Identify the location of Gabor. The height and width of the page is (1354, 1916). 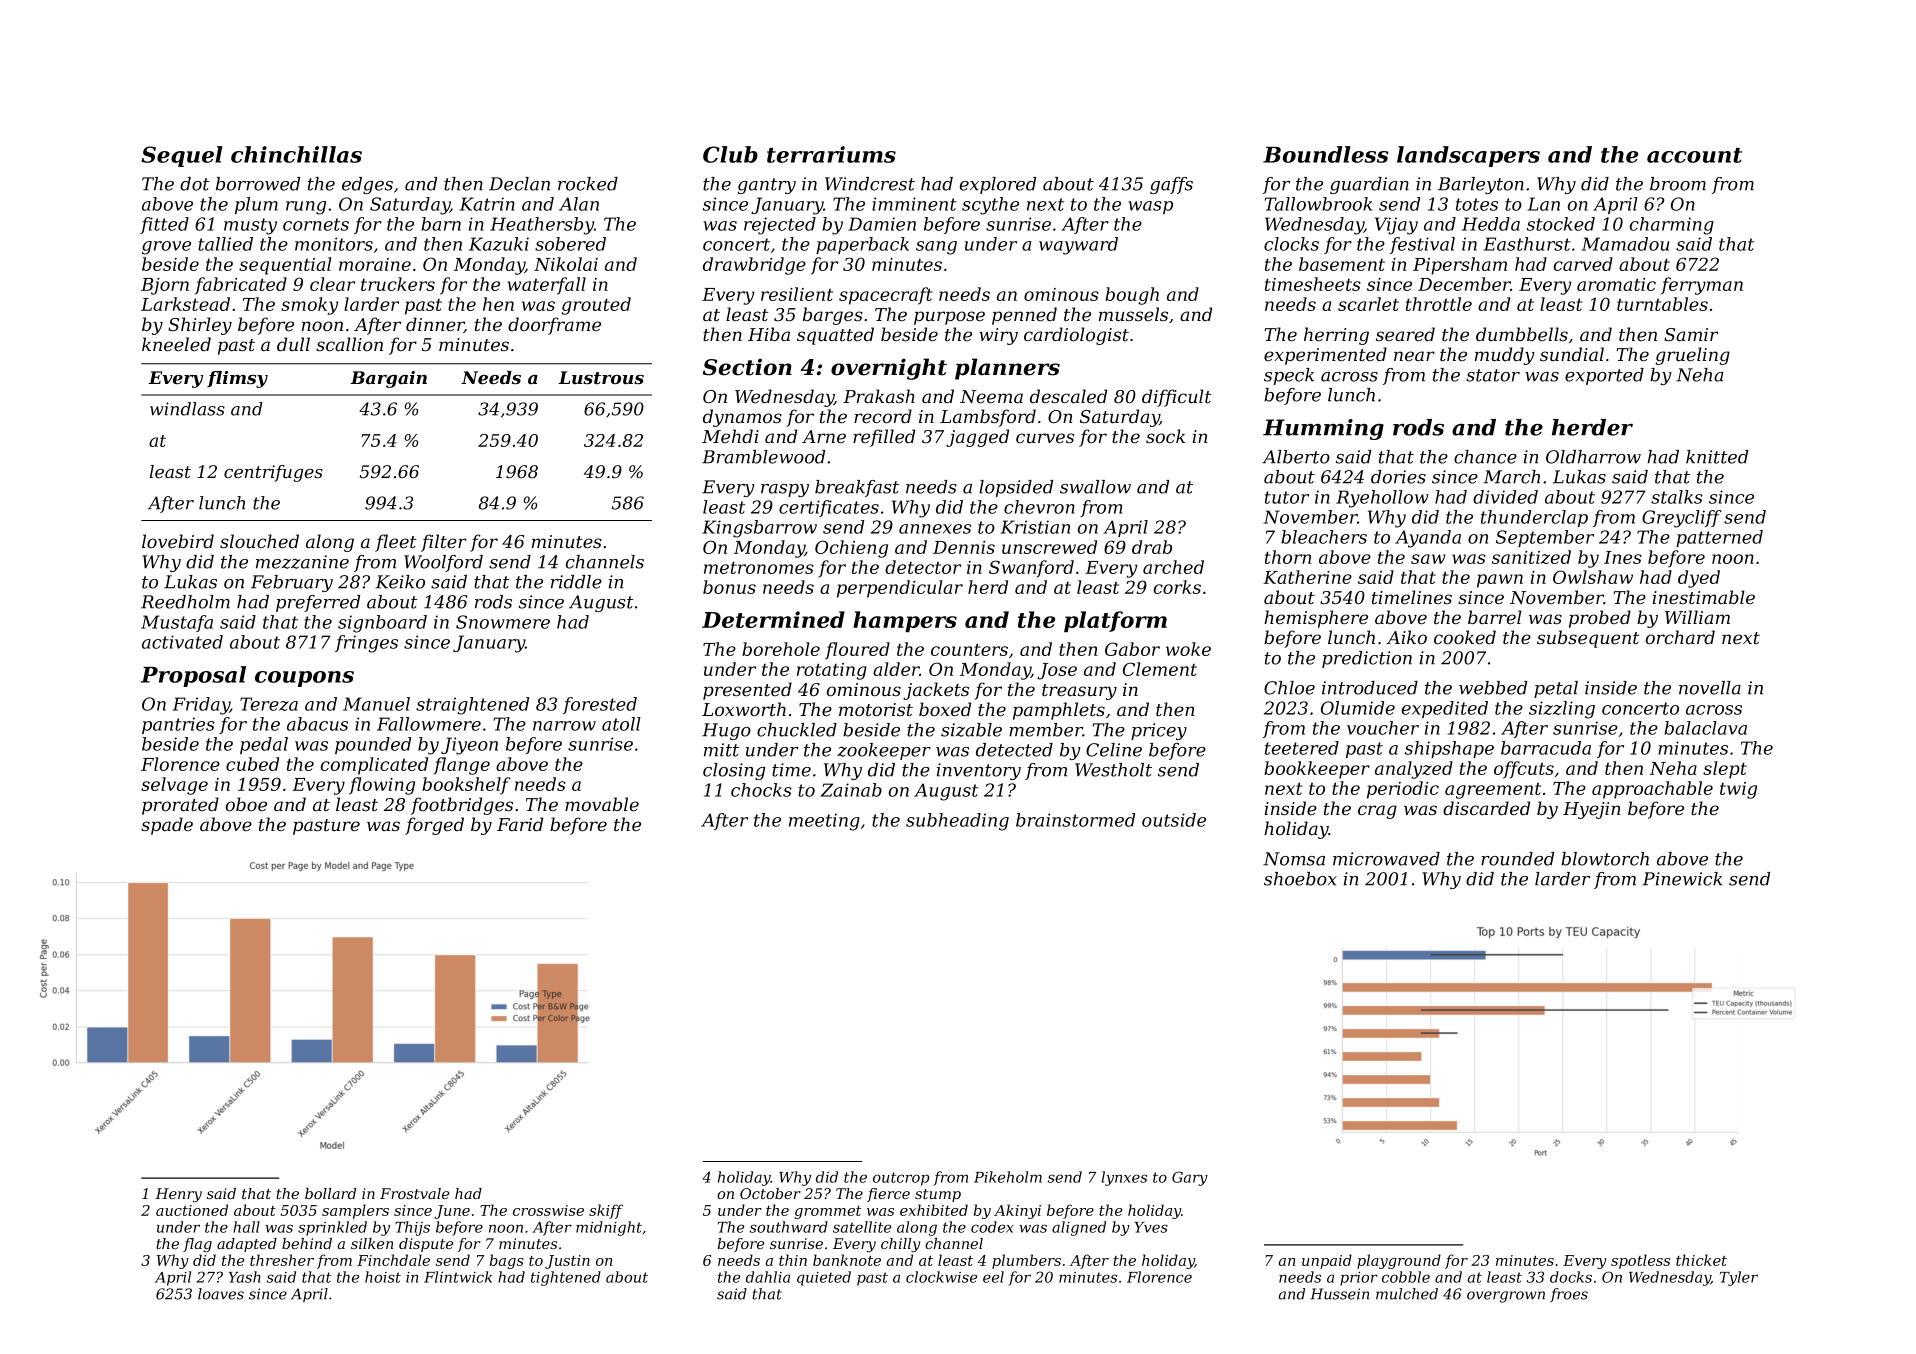
(1132, 649).
